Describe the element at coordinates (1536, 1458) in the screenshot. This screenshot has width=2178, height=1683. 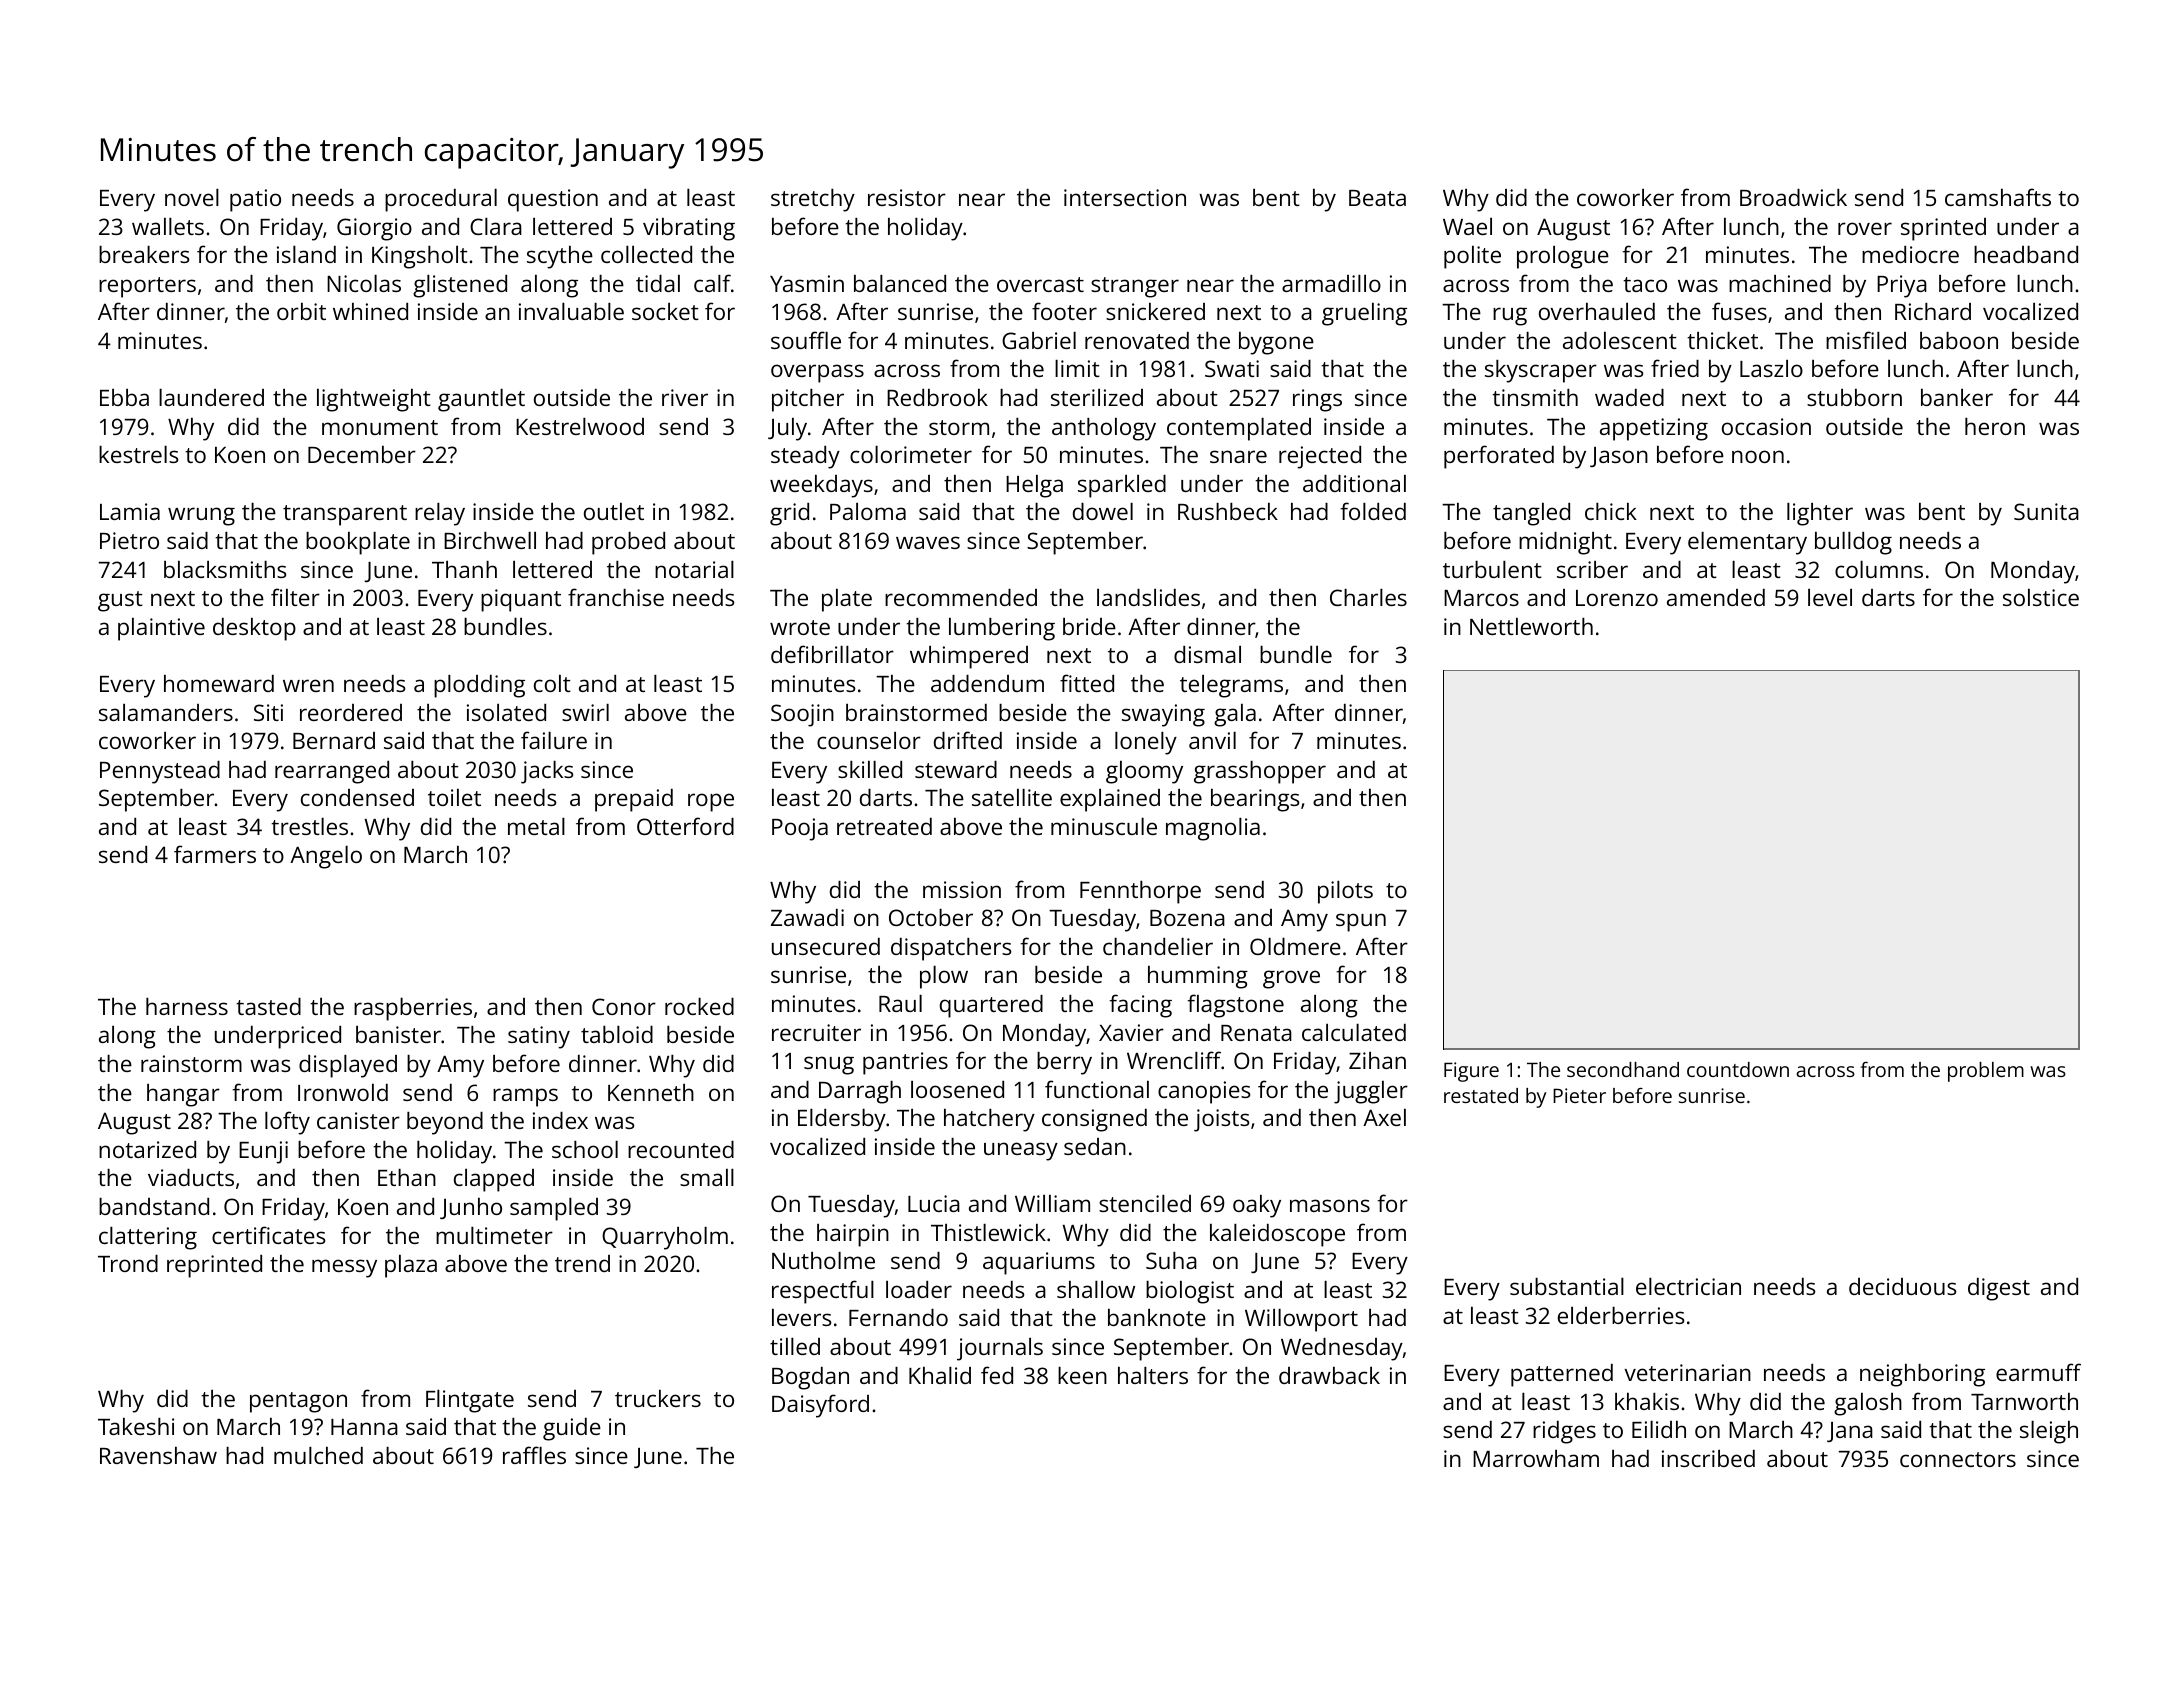
I see `Marrowham` at that location.
